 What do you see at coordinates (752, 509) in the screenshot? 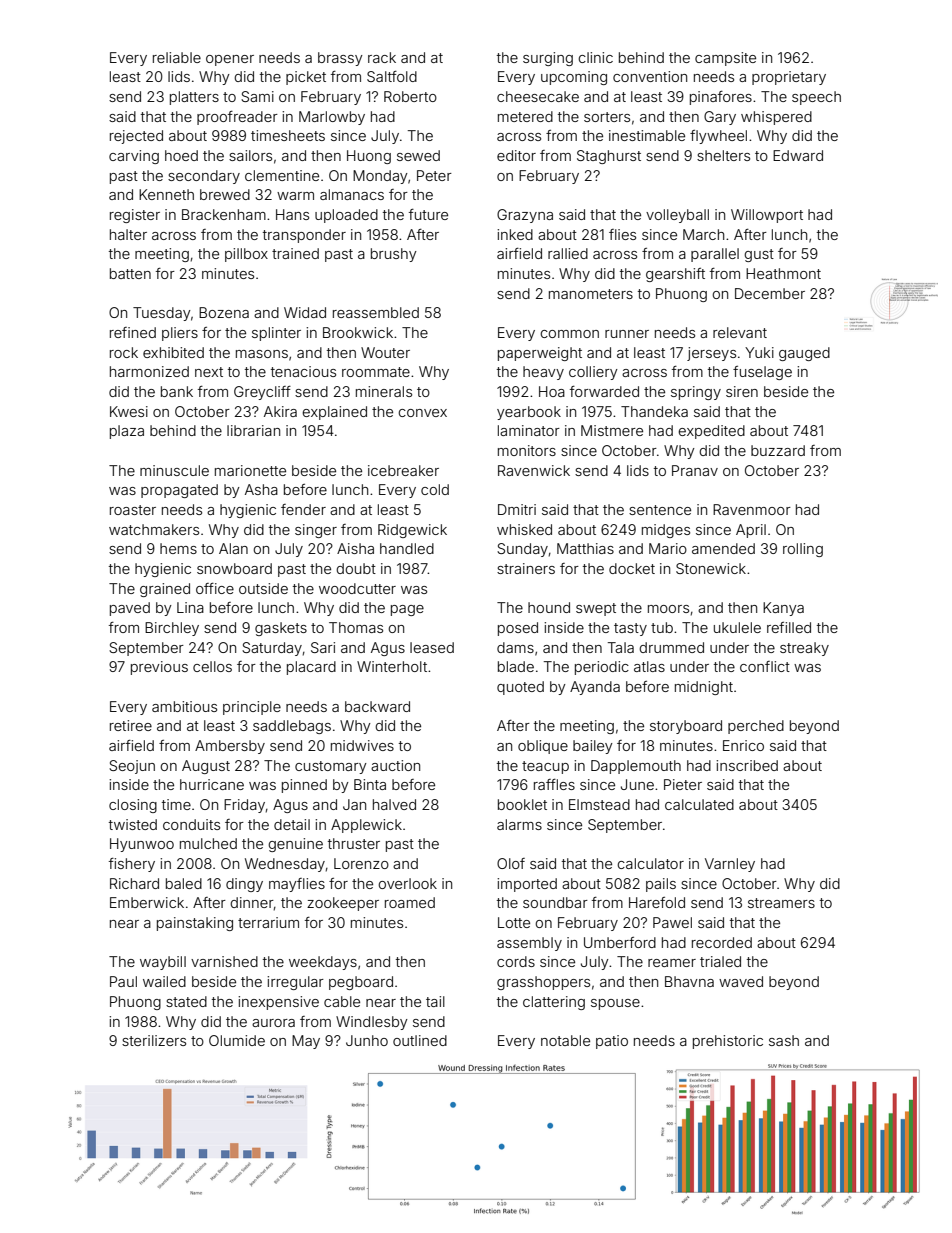
I see `Ravenmoor` at bounding box center [752, 509].
